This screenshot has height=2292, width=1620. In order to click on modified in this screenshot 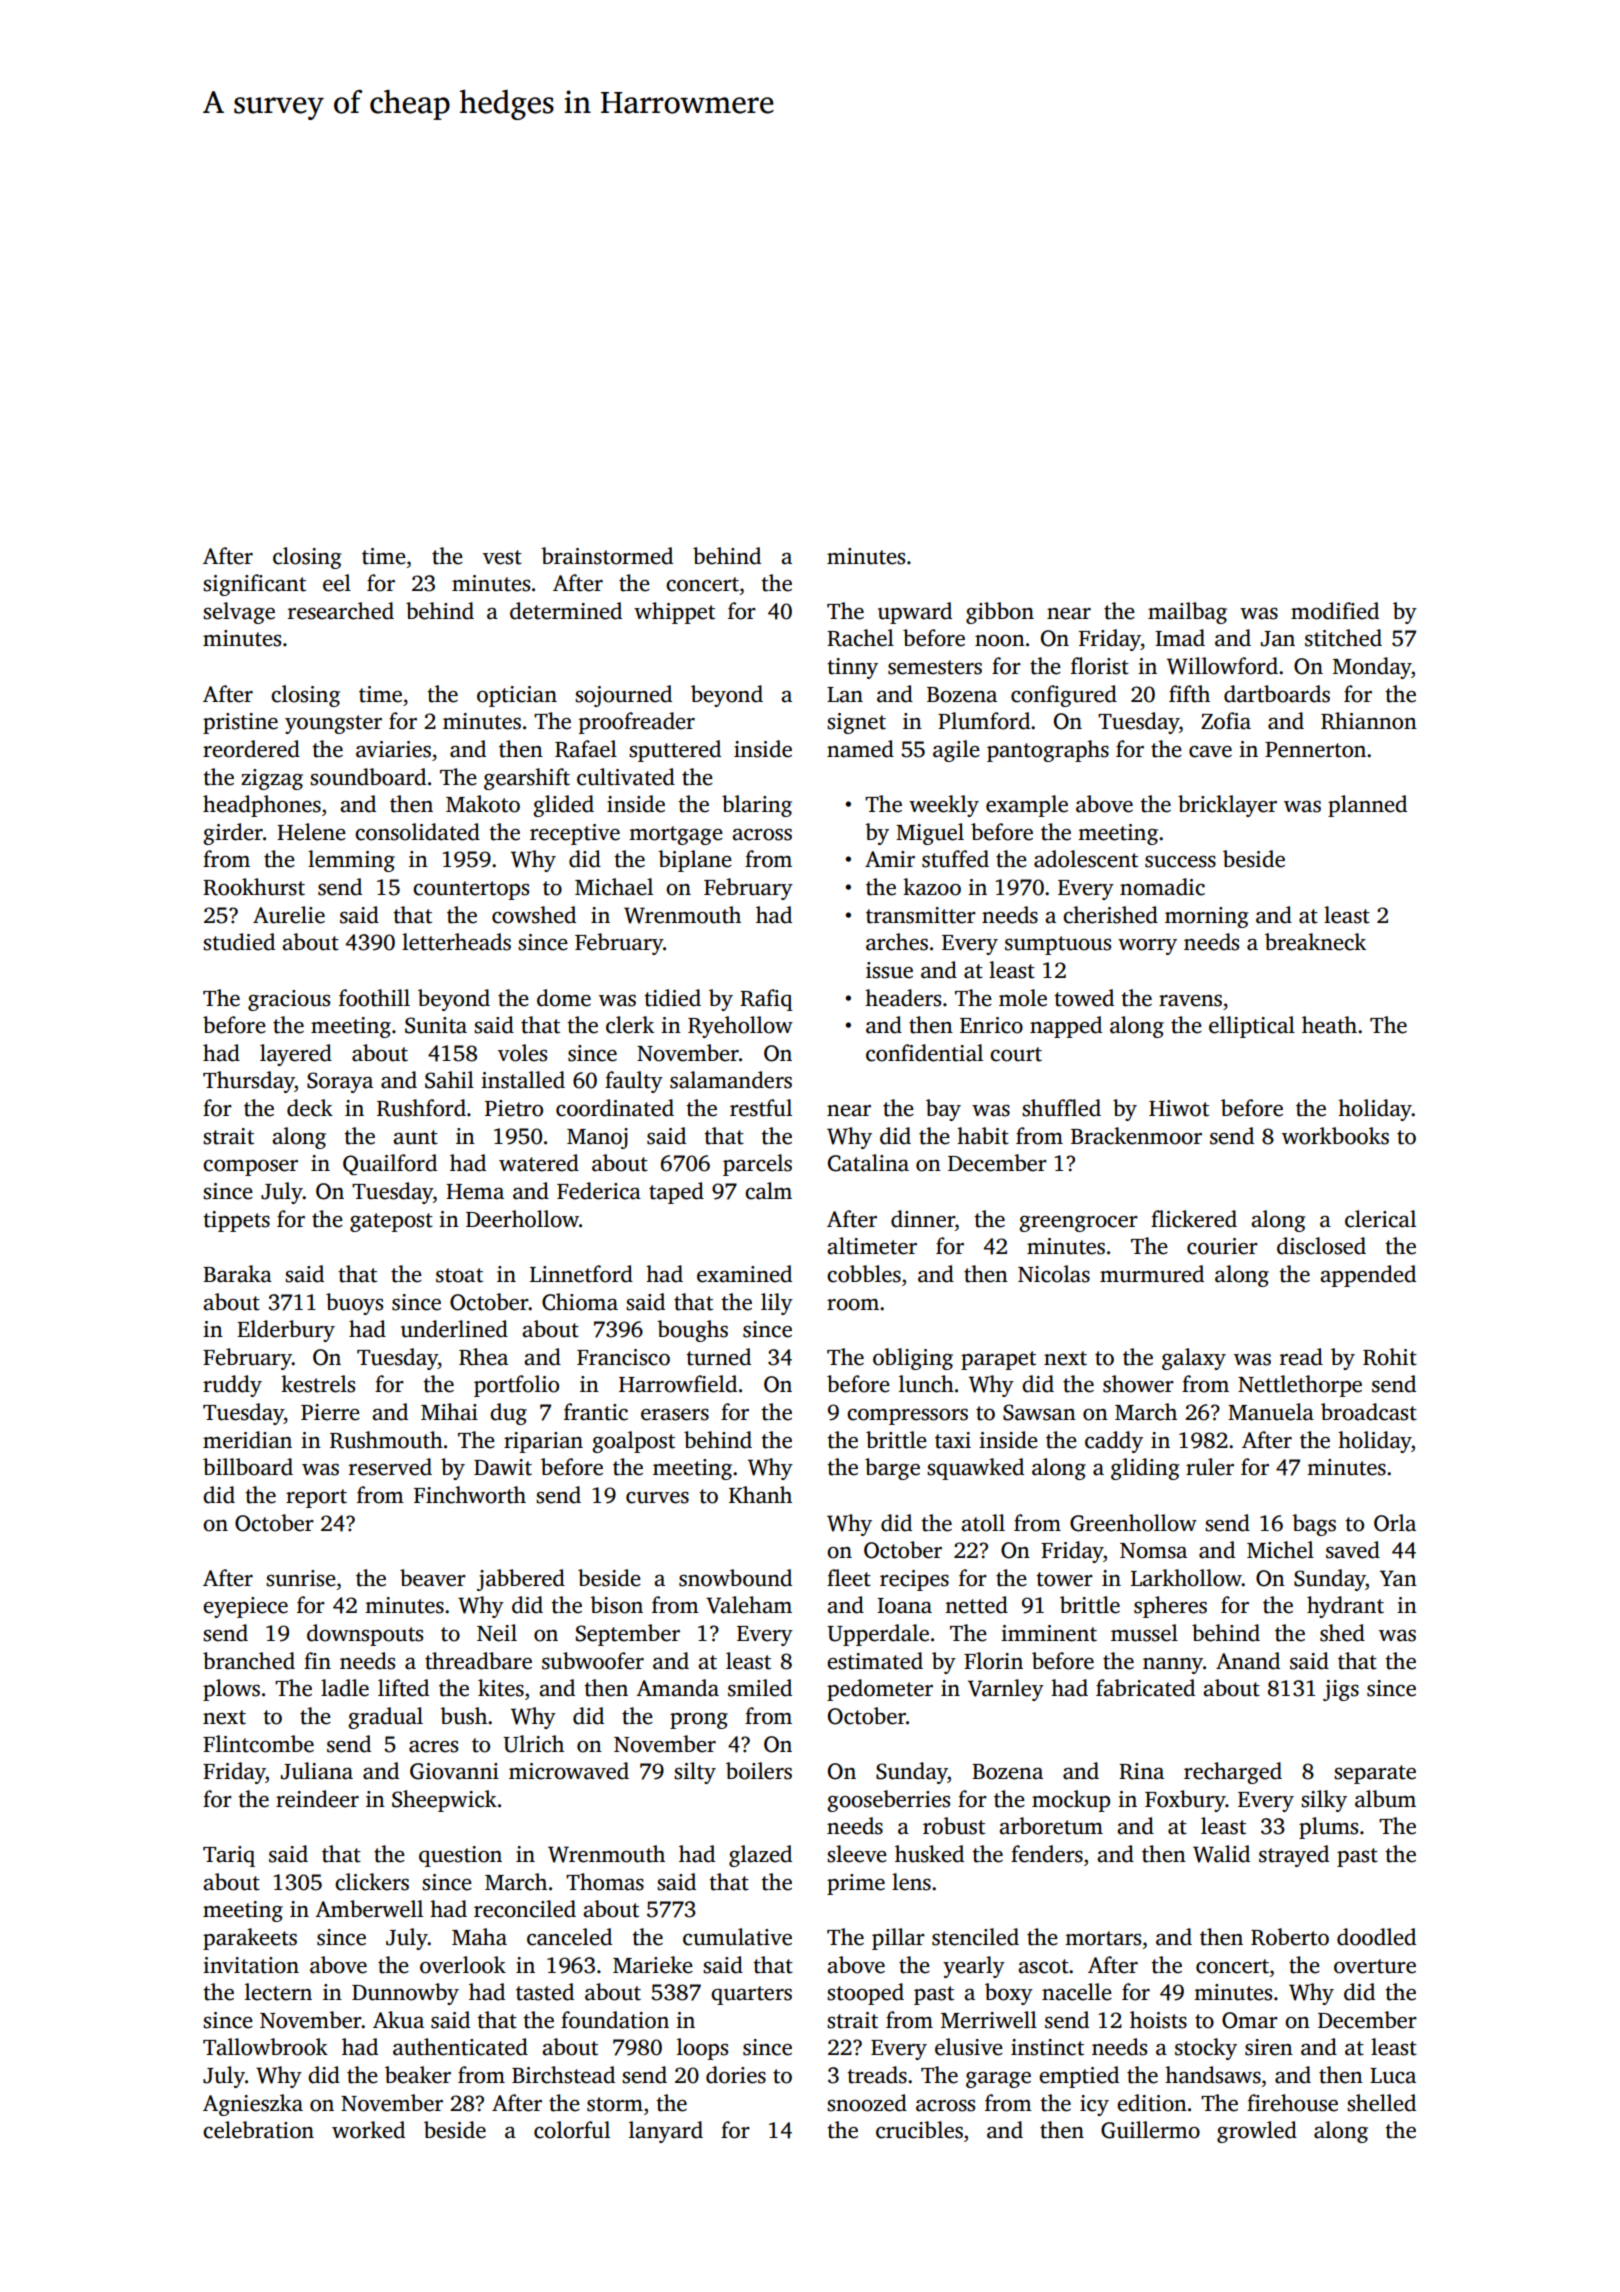, I will do `click(1335, 611)`.
